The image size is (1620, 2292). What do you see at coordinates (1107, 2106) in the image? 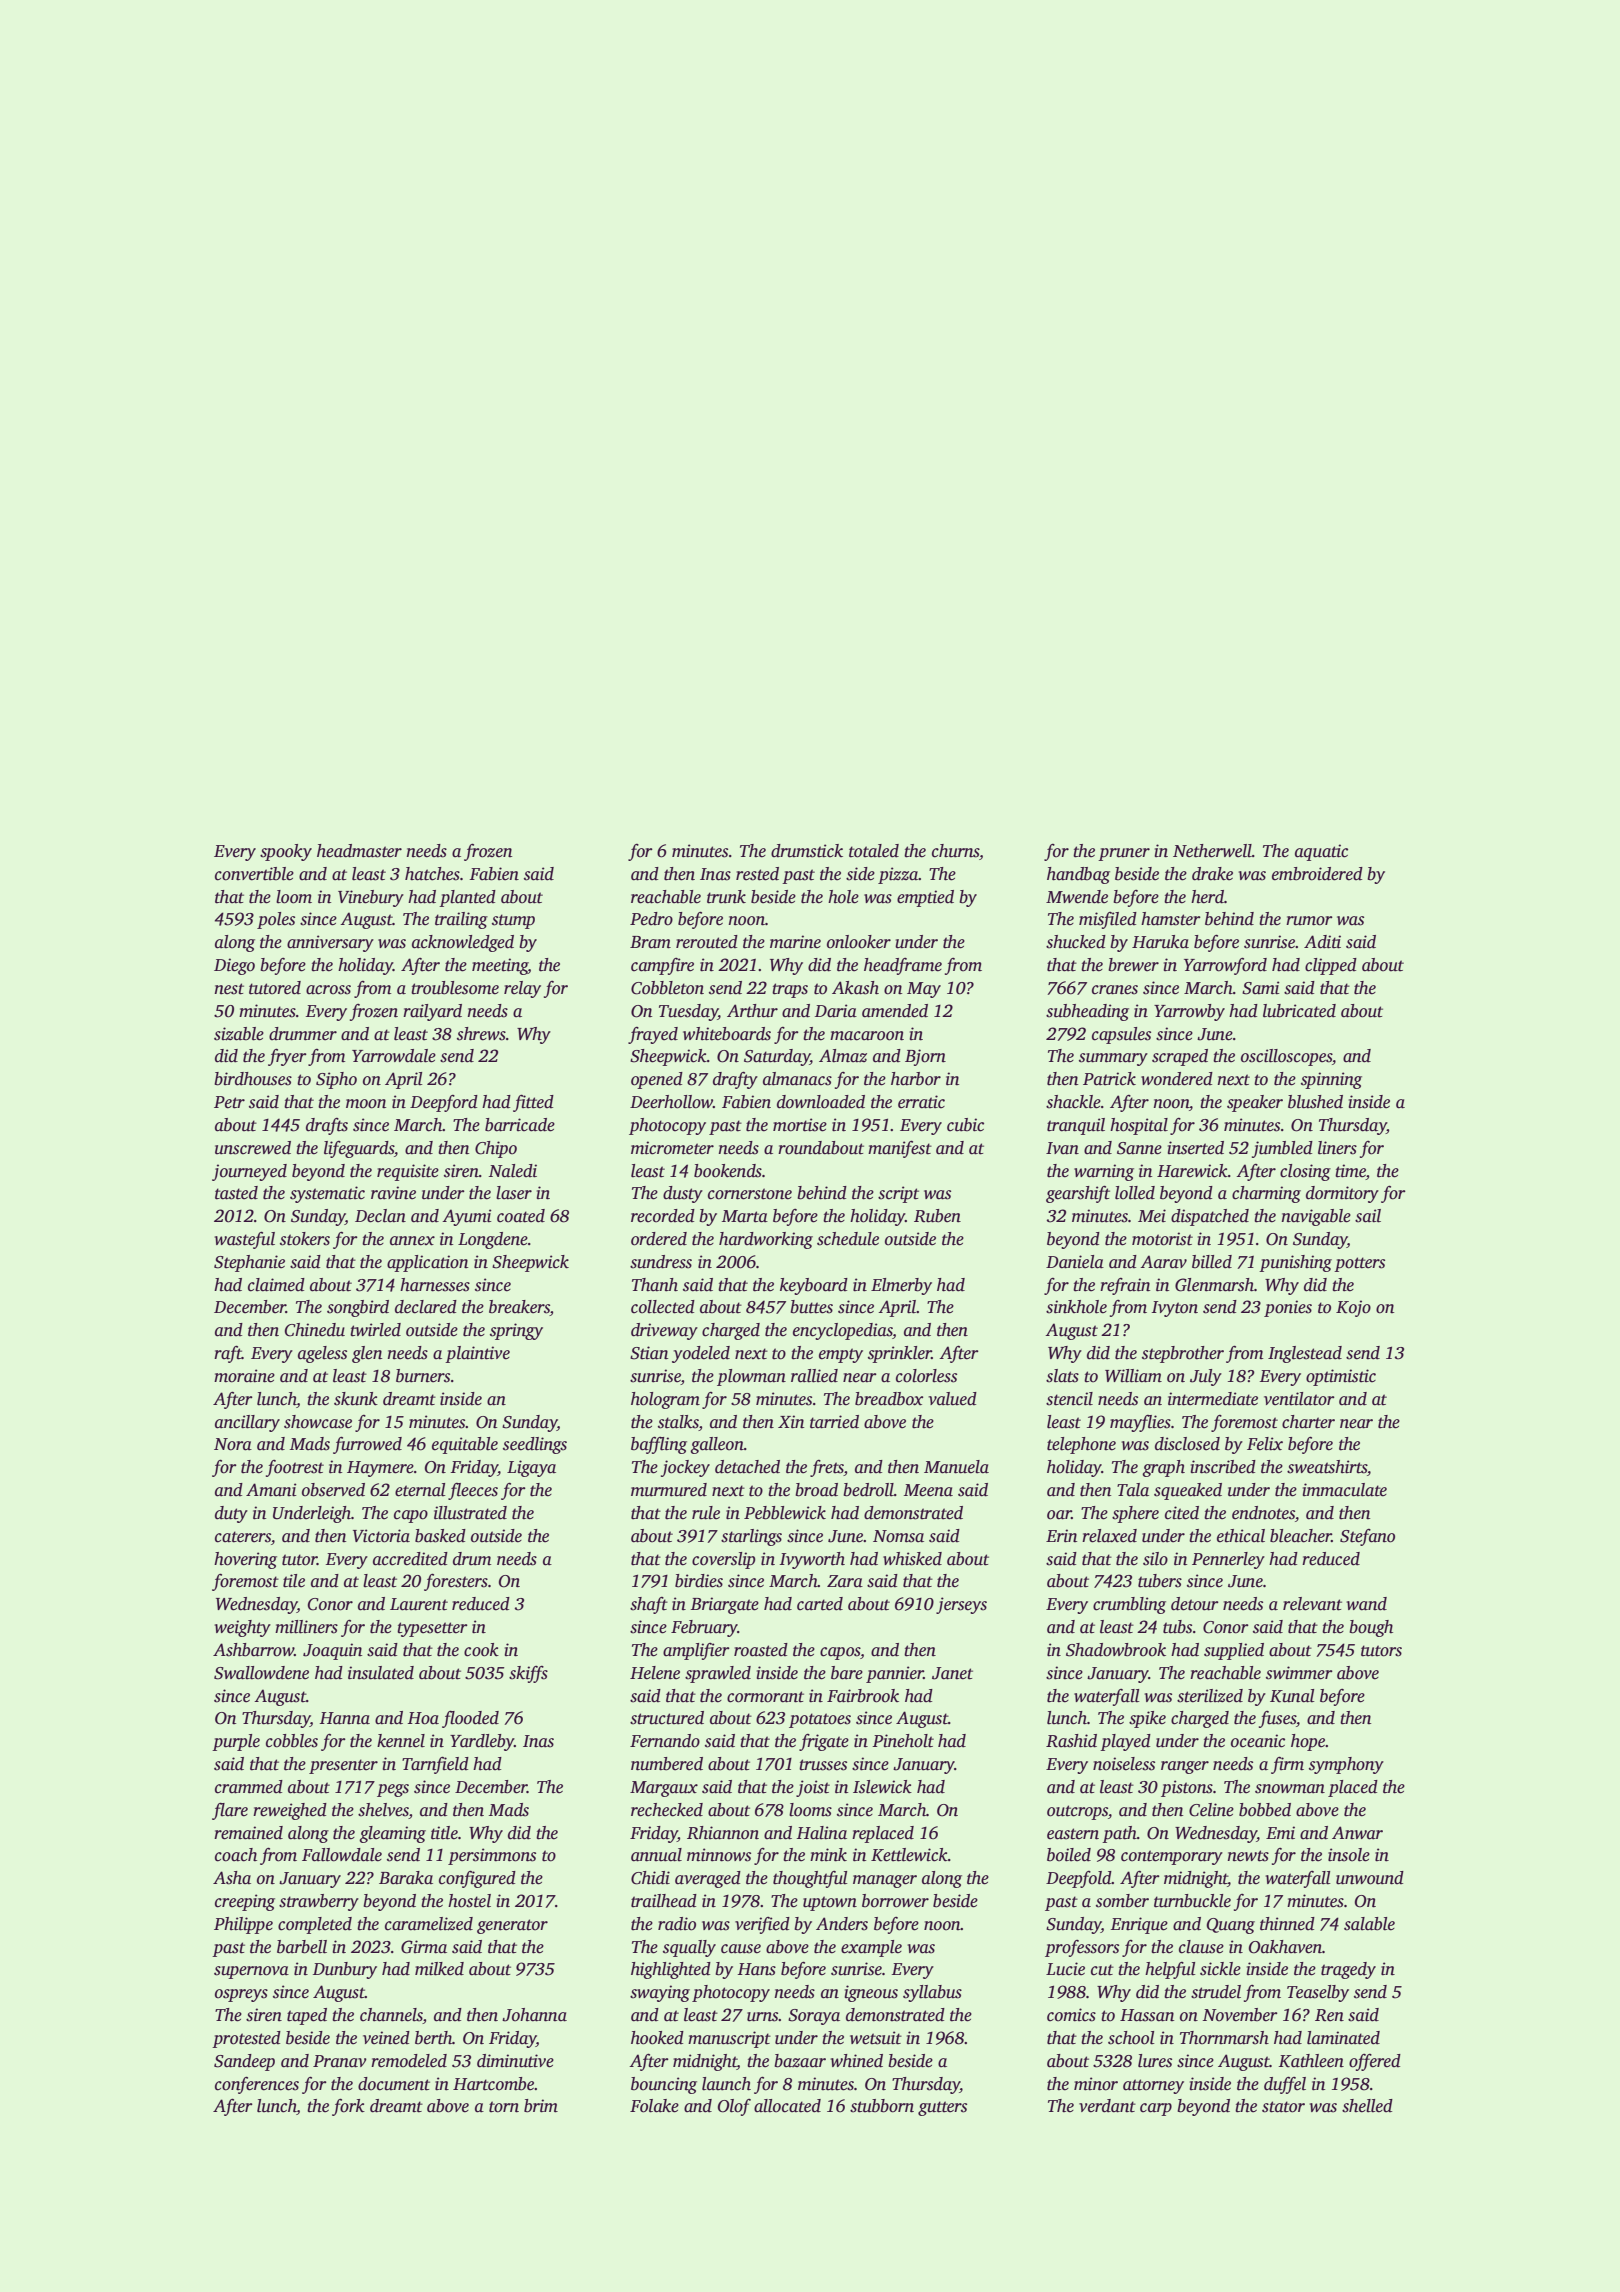
I see `verdant` at bounding box center [1107, 2106].
